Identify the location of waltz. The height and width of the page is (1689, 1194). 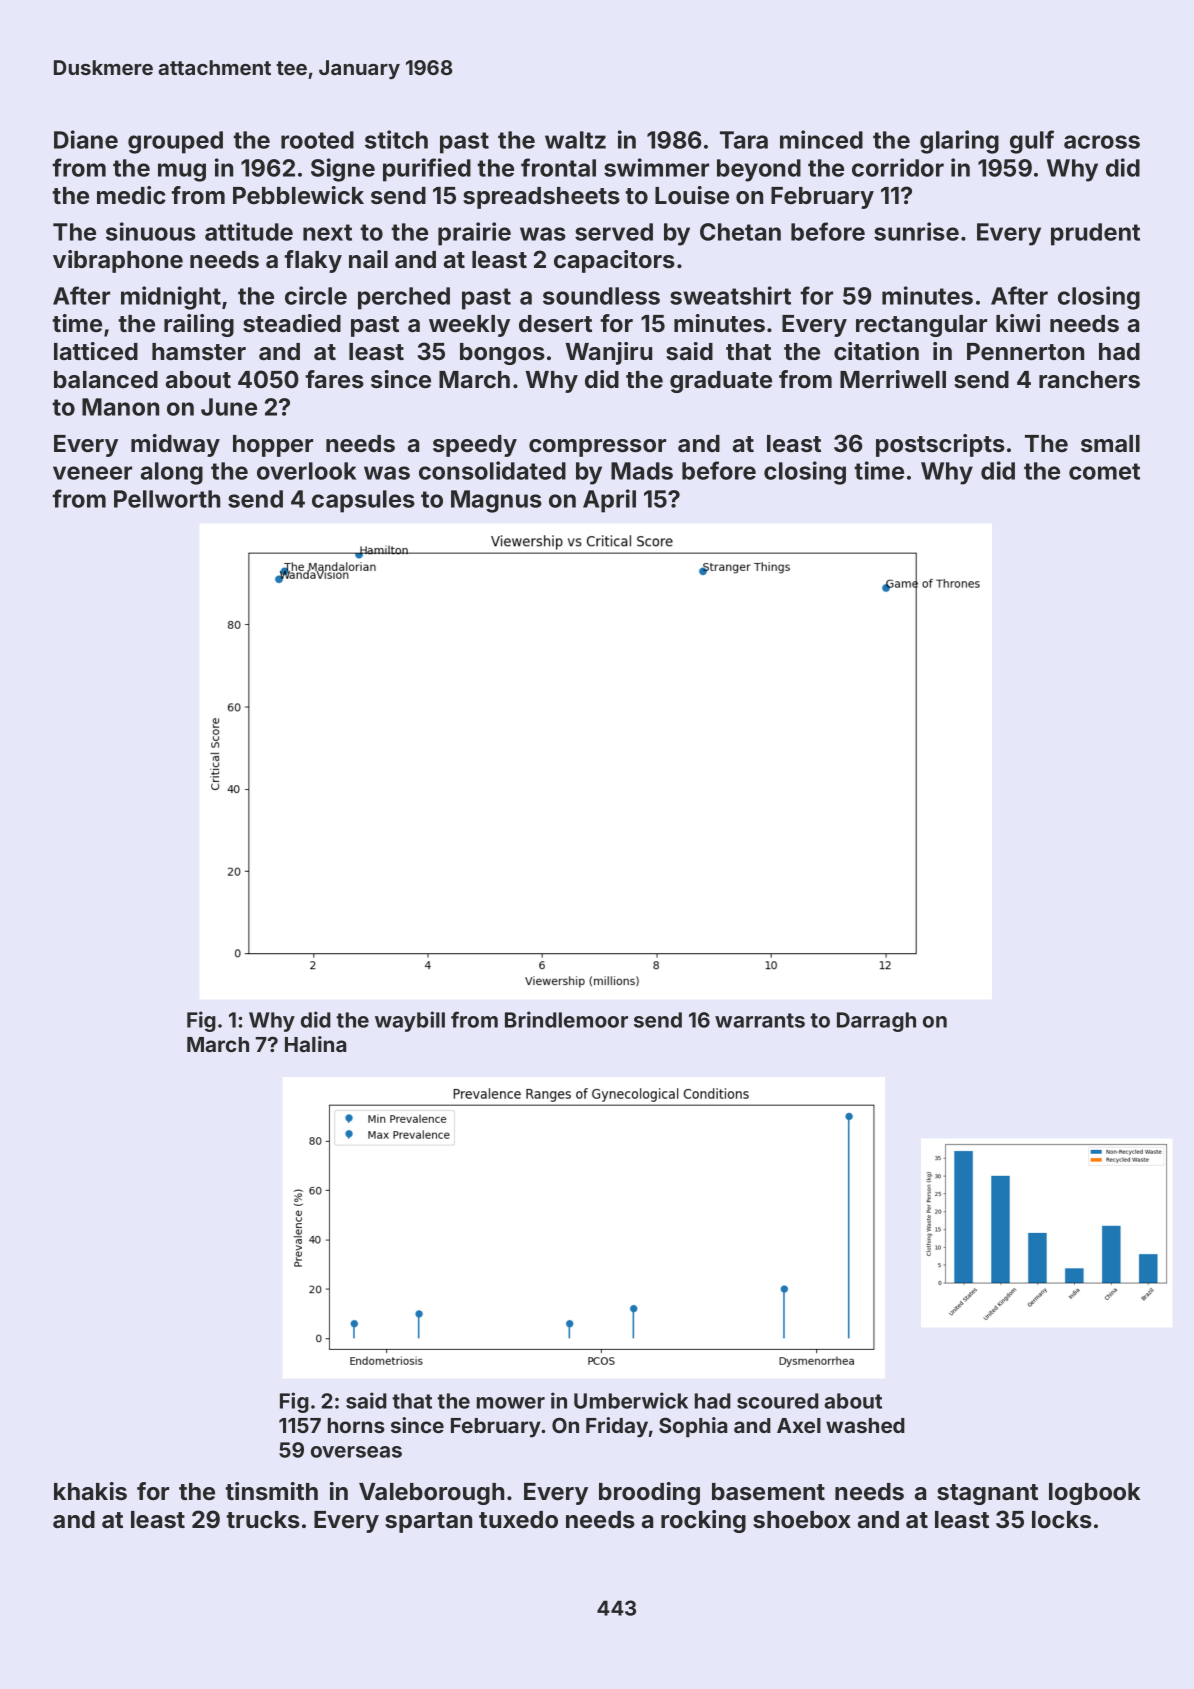
(575, 140).
